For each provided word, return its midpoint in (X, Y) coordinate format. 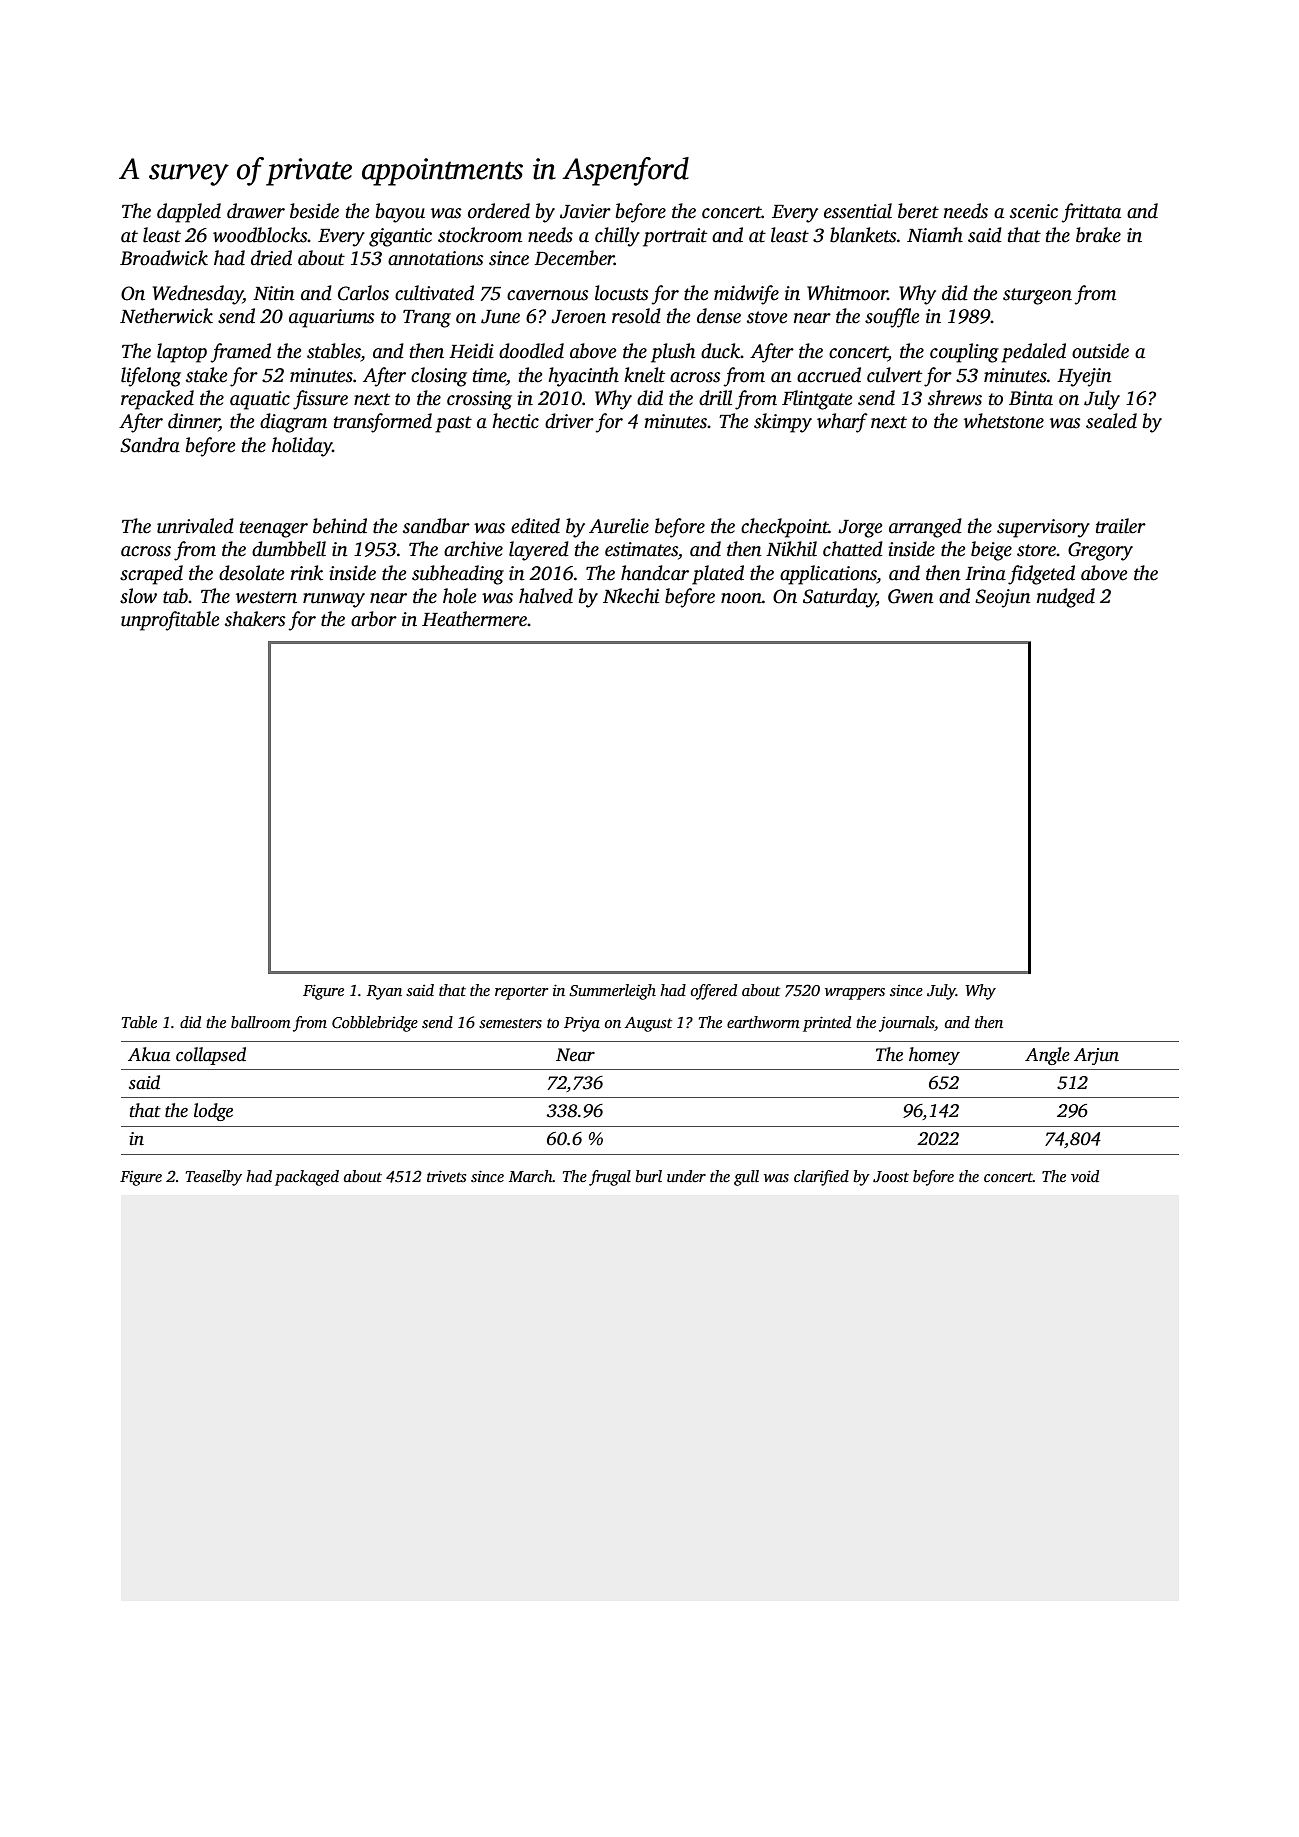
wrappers (855, 994)
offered (714, 992)
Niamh (935, 235)
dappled (189, 213)
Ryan (384, 992)
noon (741, 598)
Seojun (1003, 598)
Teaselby (214, 1178)
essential (858, 211)
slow (138, 596)
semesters (510, 1023)
